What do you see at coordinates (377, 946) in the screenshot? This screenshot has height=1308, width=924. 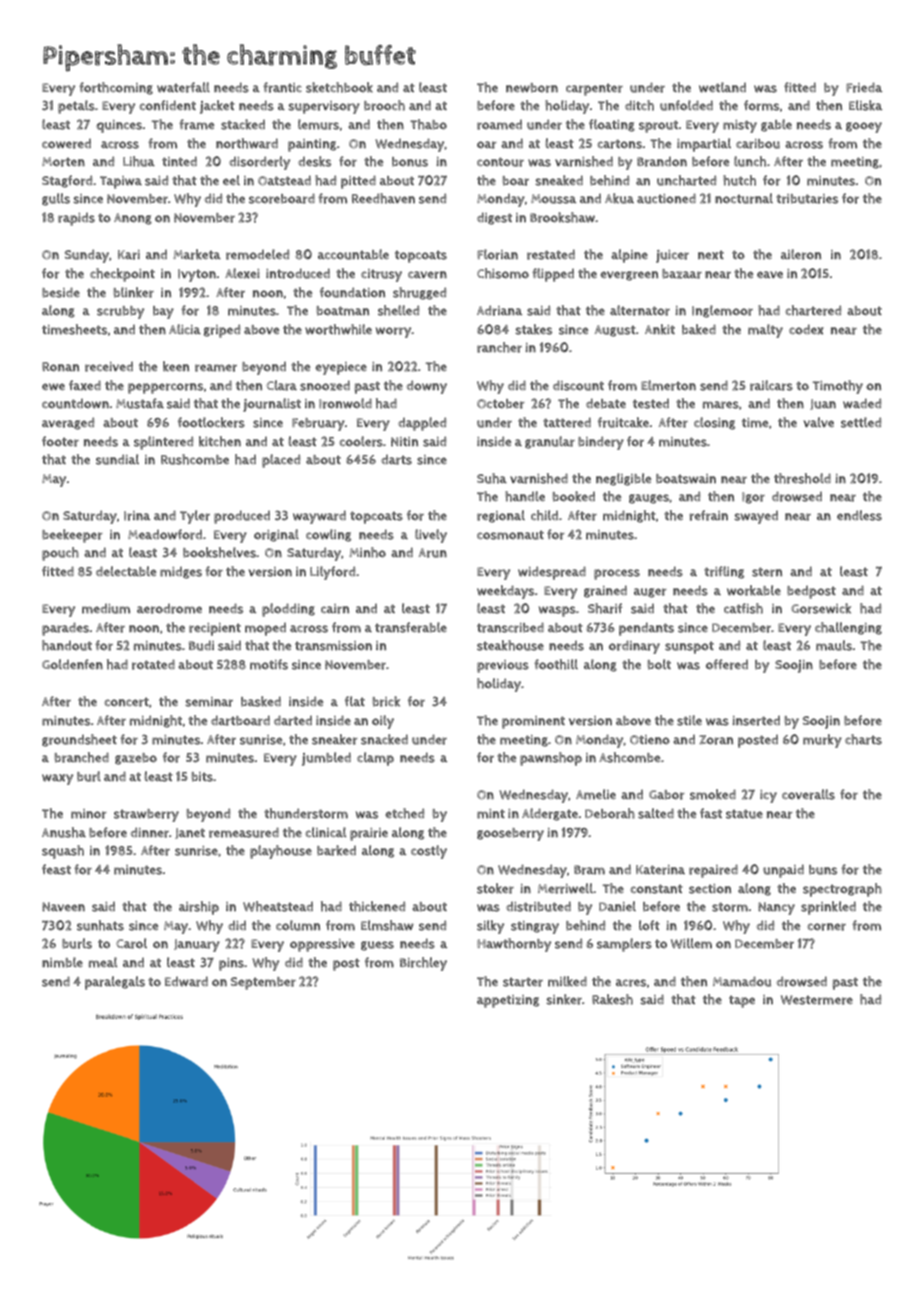 I see `guess` at bounding box center [377, 946].
